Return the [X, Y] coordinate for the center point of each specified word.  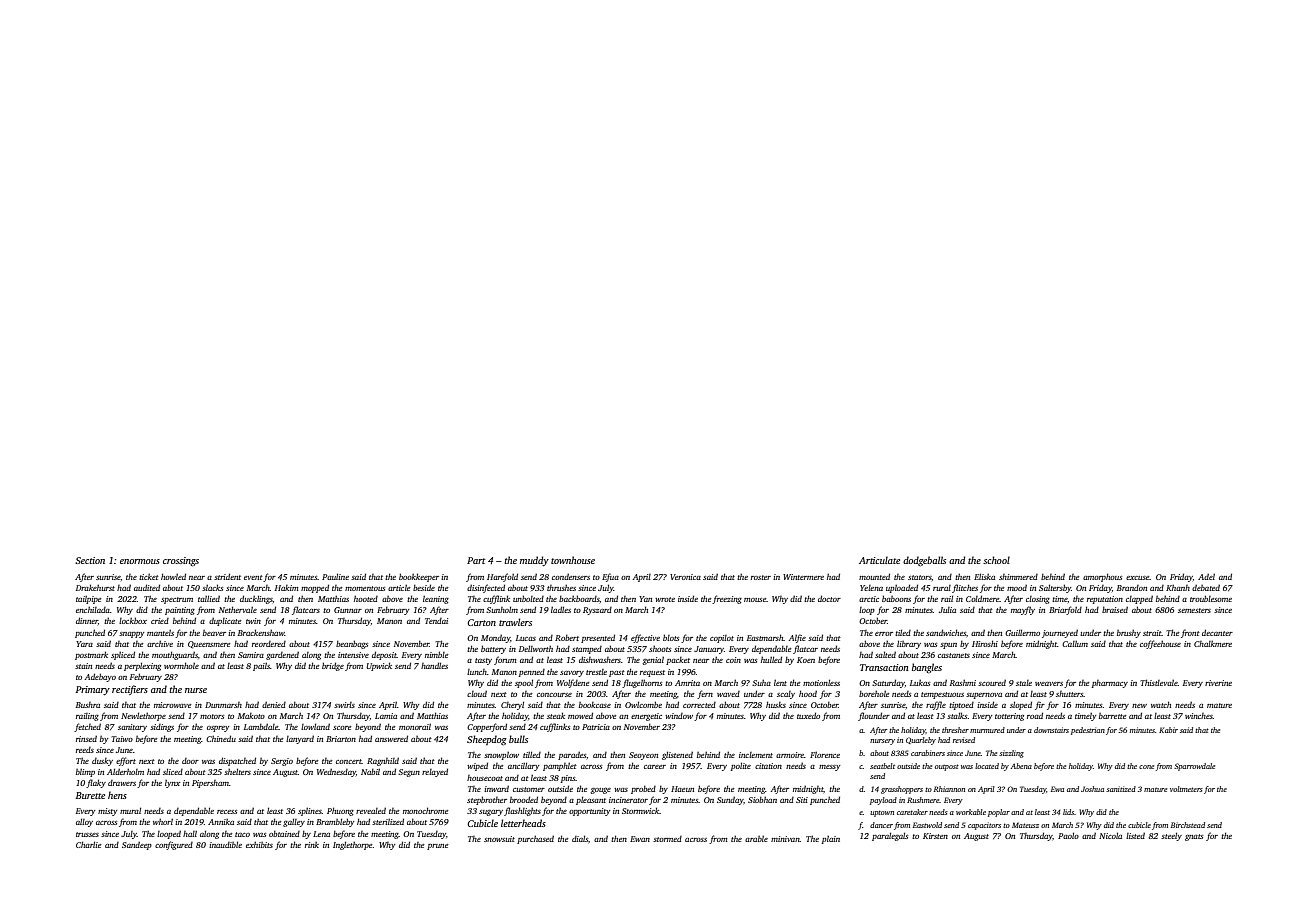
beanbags [352, 644]
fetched [87, 727]
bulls [518, 739]
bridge [333, 666]
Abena [1021, 766]
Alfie [797, 638]
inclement [756, 755]
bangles [927, 668]
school [996, 560]
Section [90, 560]
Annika [221, 822]
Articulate [879, 560]
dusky [102, 762]
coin [733, 660]
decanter [1217, 632]
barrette [1113, 716]
